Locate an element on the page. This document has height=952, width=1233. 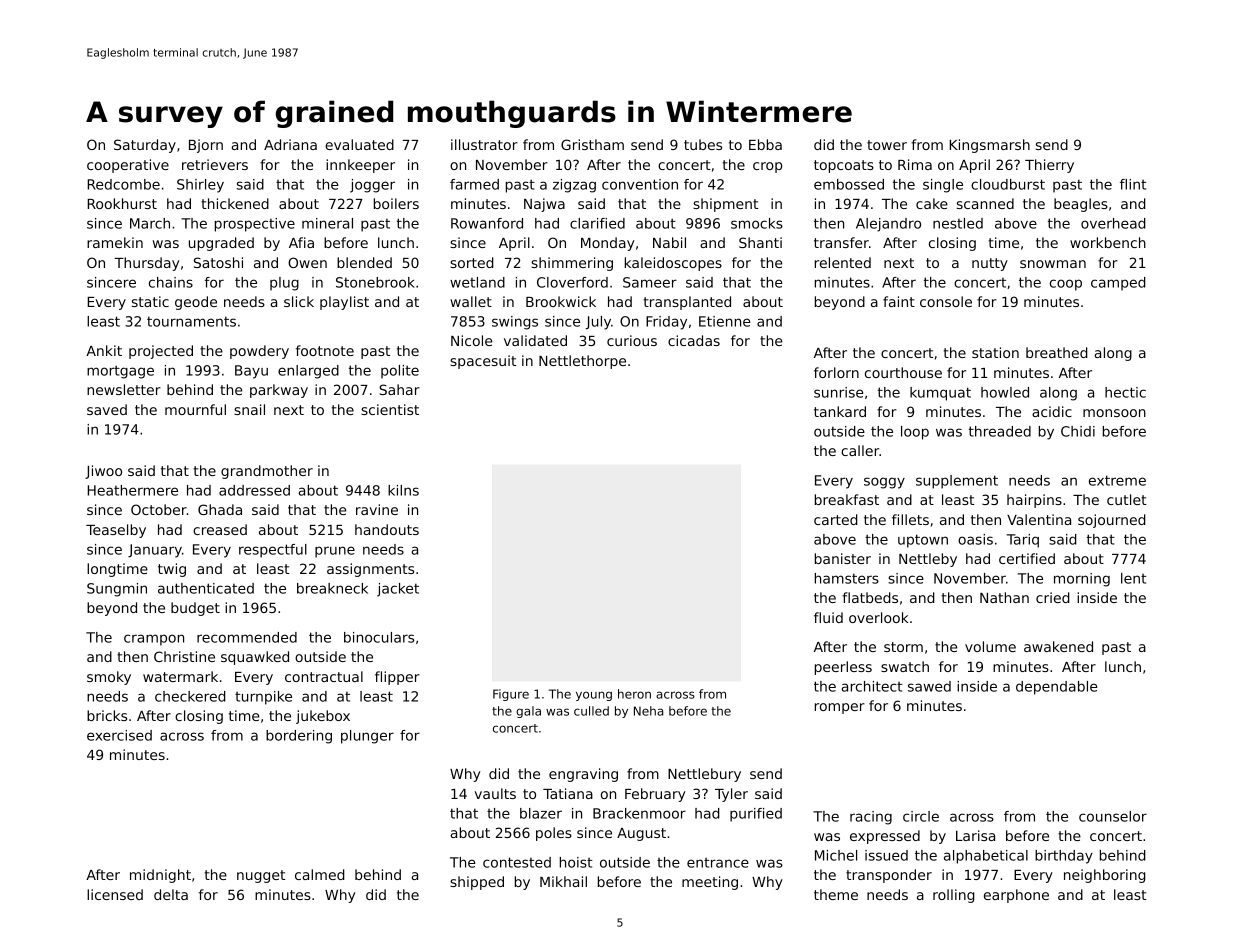
Adriana is located at coordinates (290, 144).
